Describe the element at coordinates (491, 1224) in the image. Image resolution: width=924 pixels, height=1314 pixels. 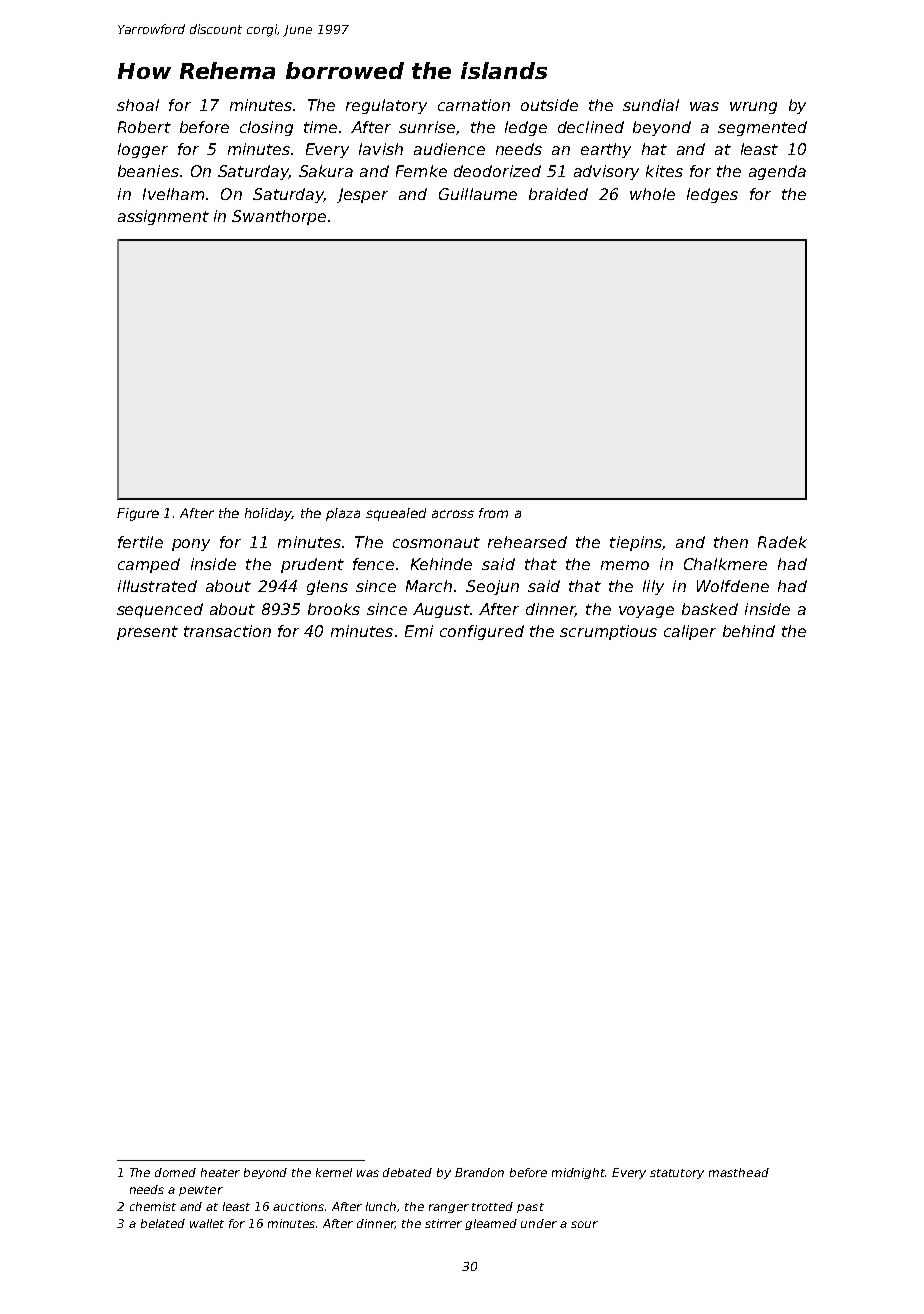
I see `gleamed` at that location.
